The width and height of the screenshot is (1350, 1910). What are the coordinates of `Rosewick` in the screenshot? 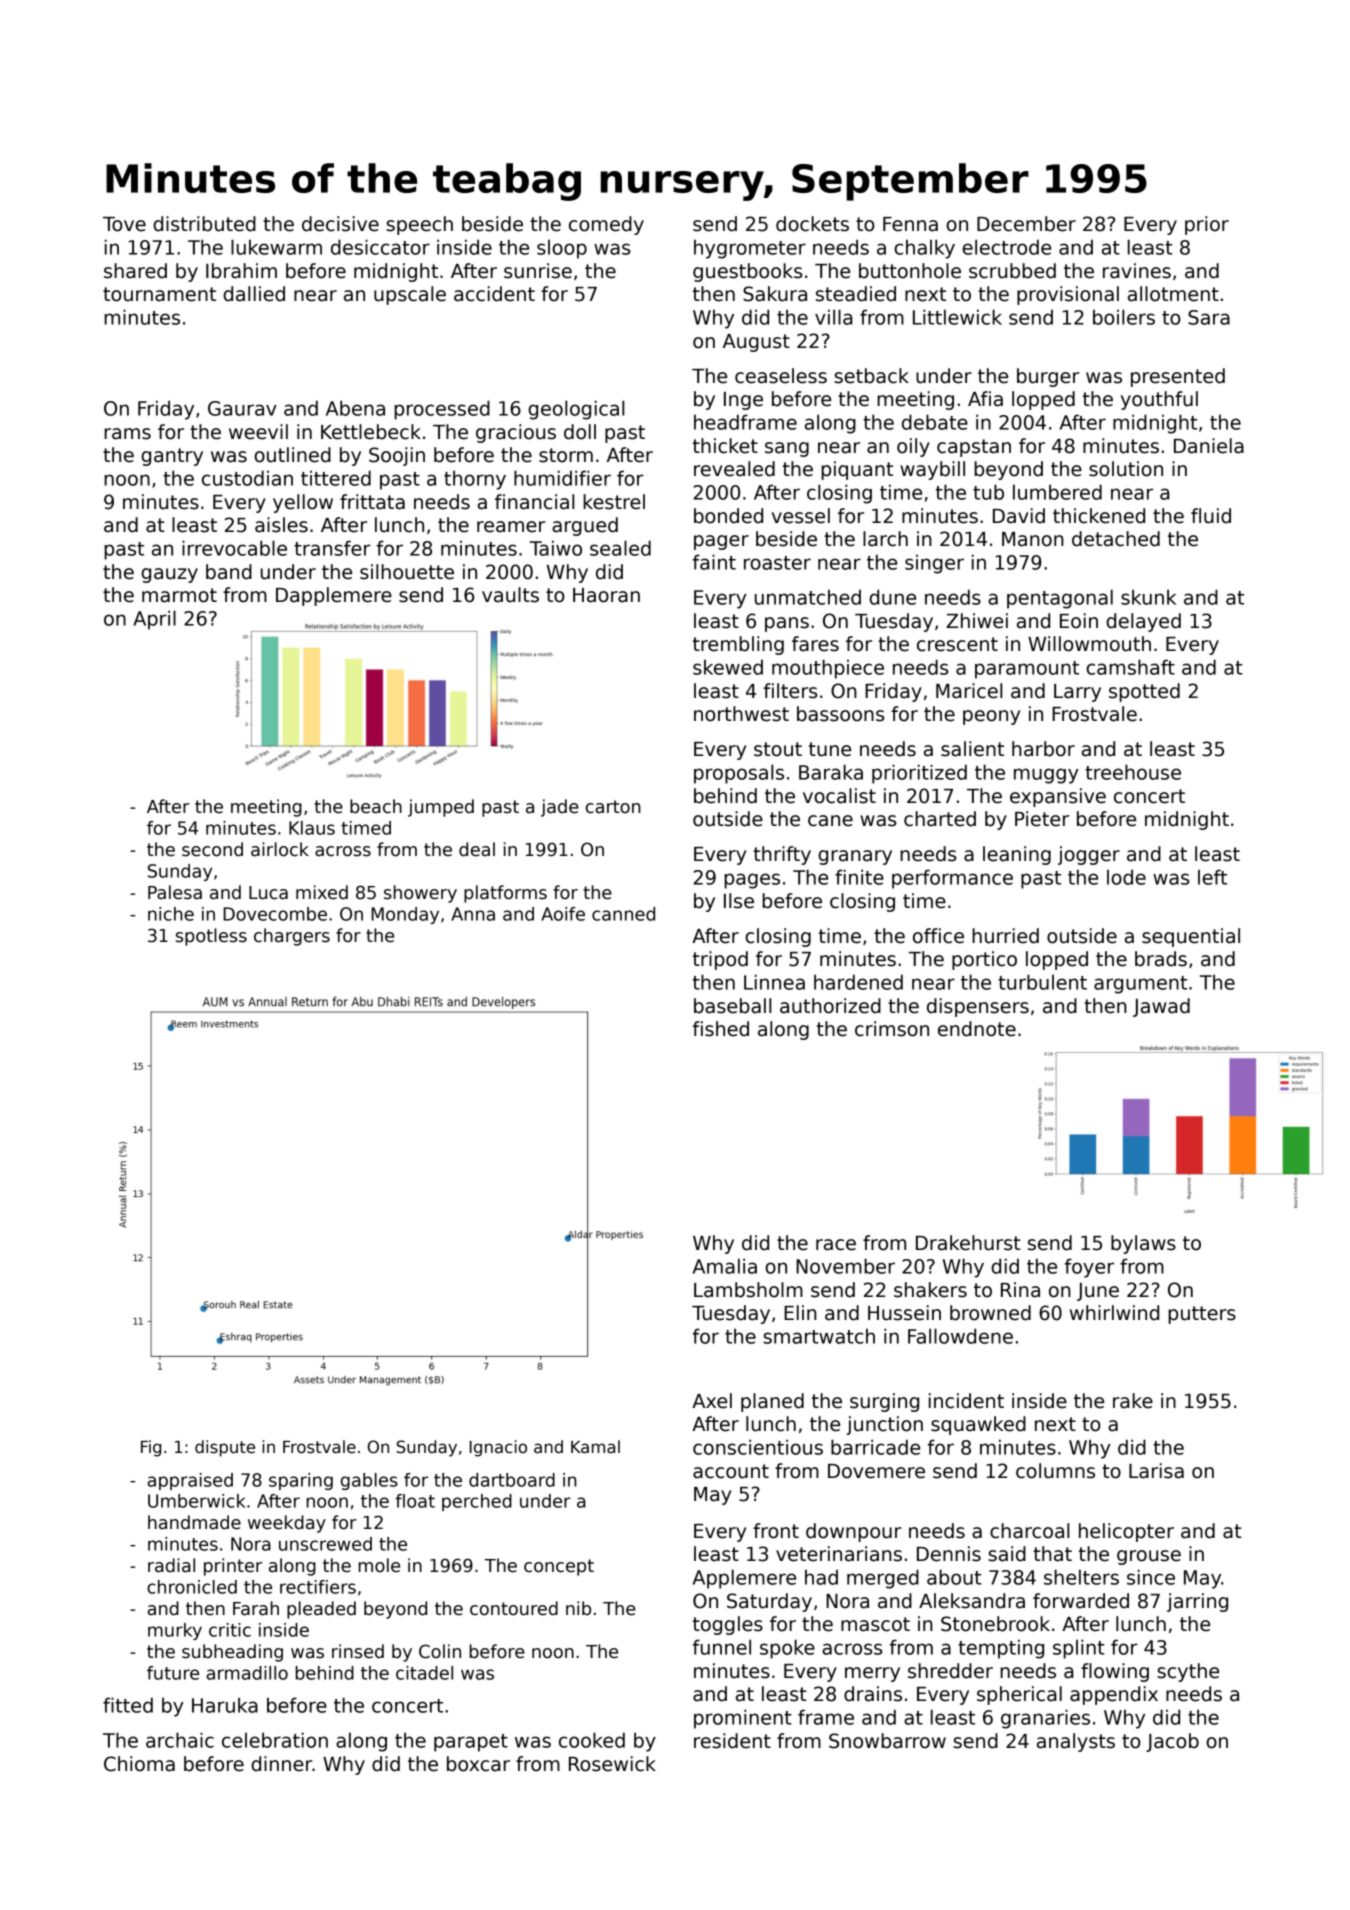 It's located at (612, 1764).
